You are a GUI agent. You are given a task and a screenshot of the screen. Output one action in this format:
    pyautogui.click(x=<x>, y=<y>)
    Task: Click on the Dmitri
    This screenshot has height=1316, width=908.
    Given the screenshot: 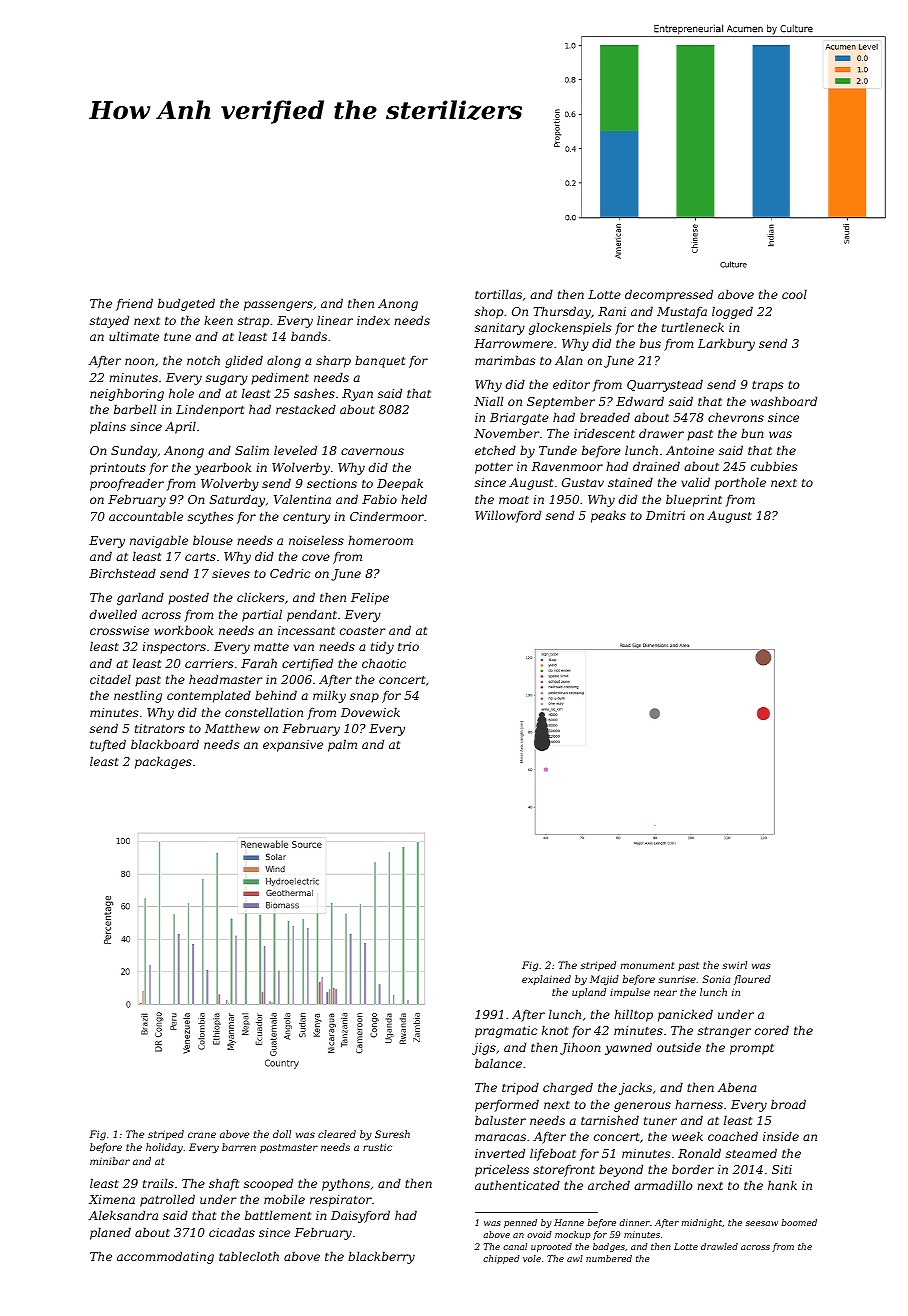 What is the action you would take?
    pyautogui.click(x=665, y=515)
